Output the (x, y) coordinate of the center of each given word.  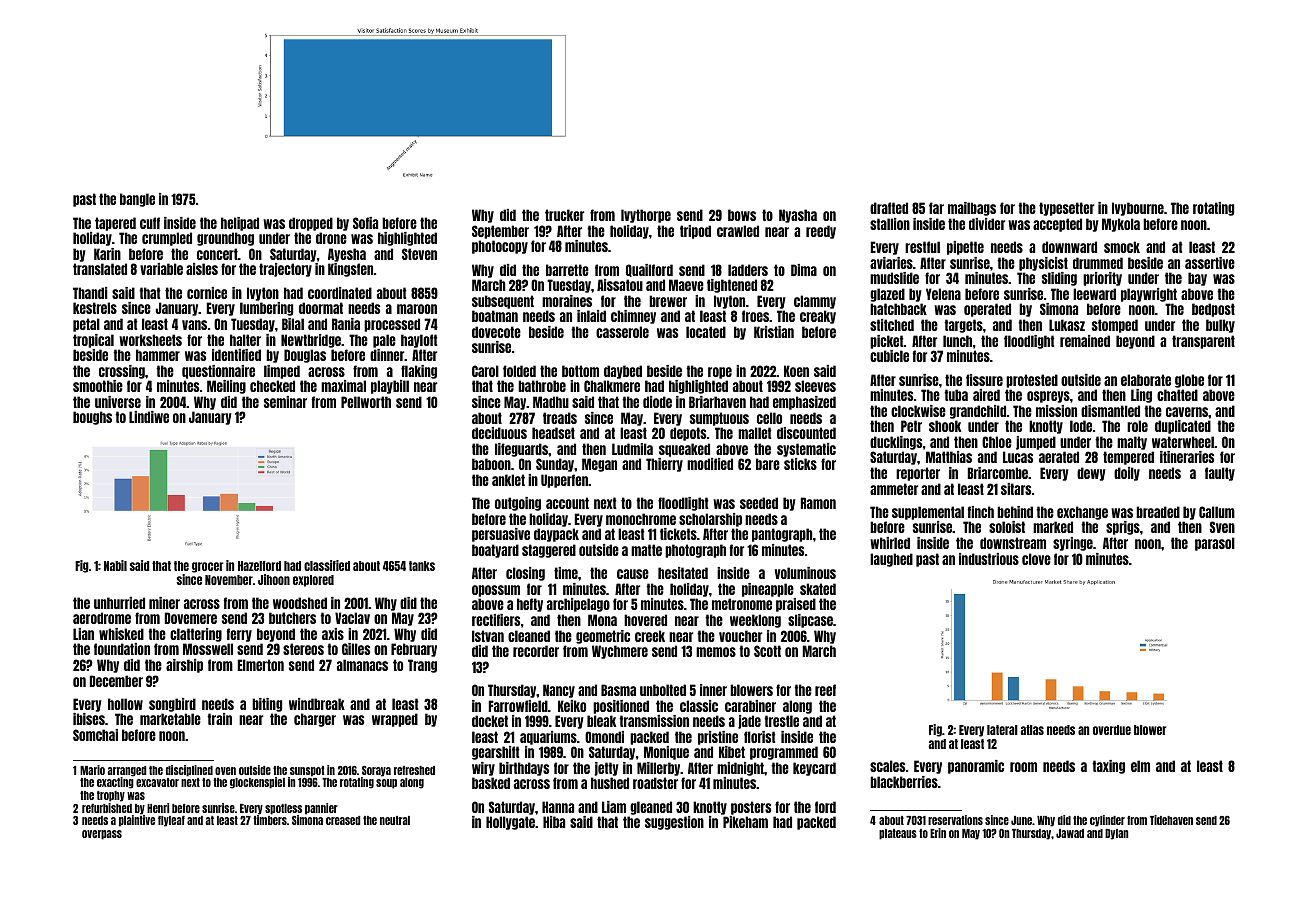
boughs (92, 418)
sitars (1016, 489)
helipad (240, 224)
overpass (102, 835)
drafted (889, 208)
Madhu (551, 402)
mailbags (972, 209)
